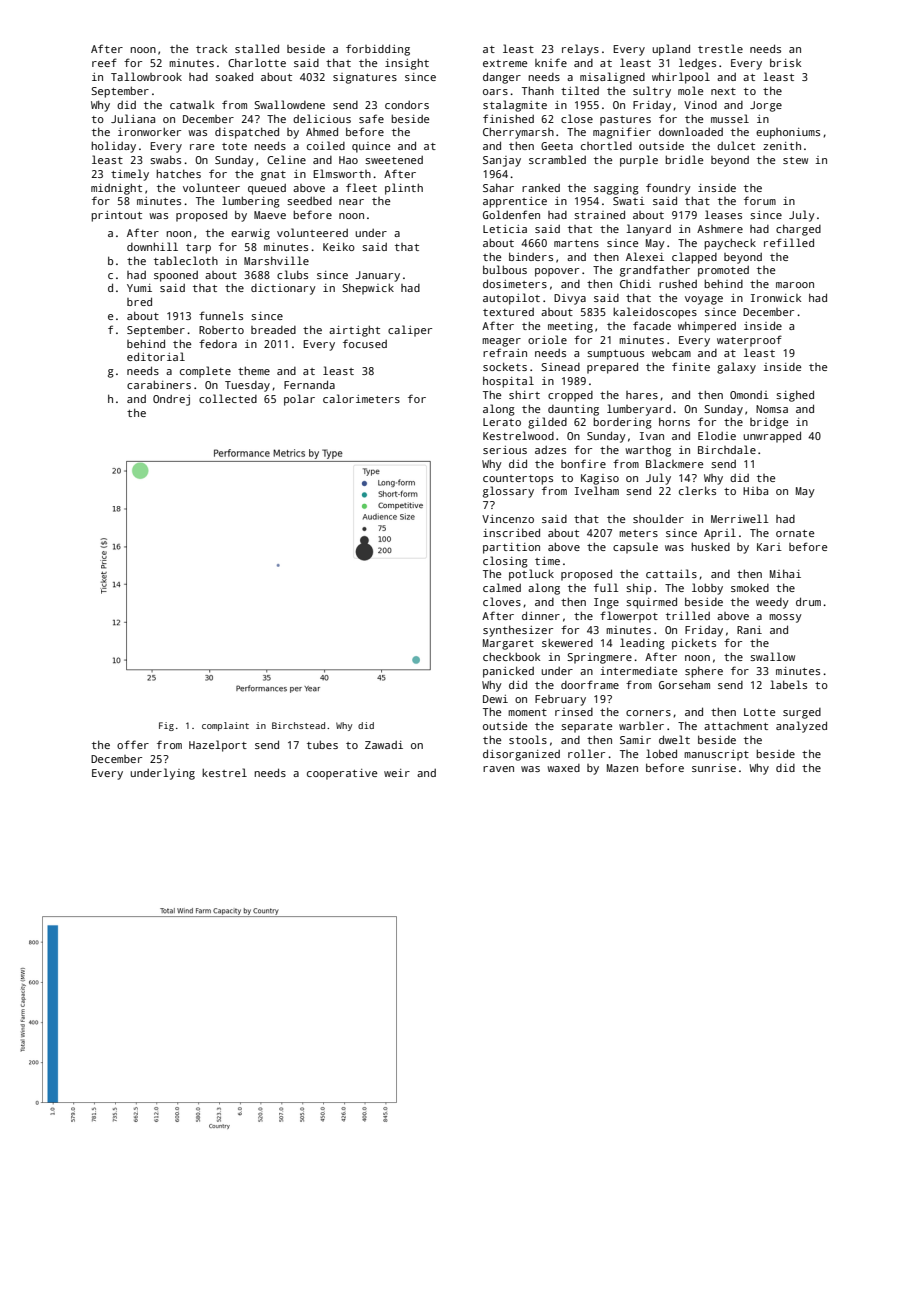 The height and width of the image is (1308, 924). What do you see at coordinates (671, 50) in the image?
I see `upland` at bounding box center [671, 50].
